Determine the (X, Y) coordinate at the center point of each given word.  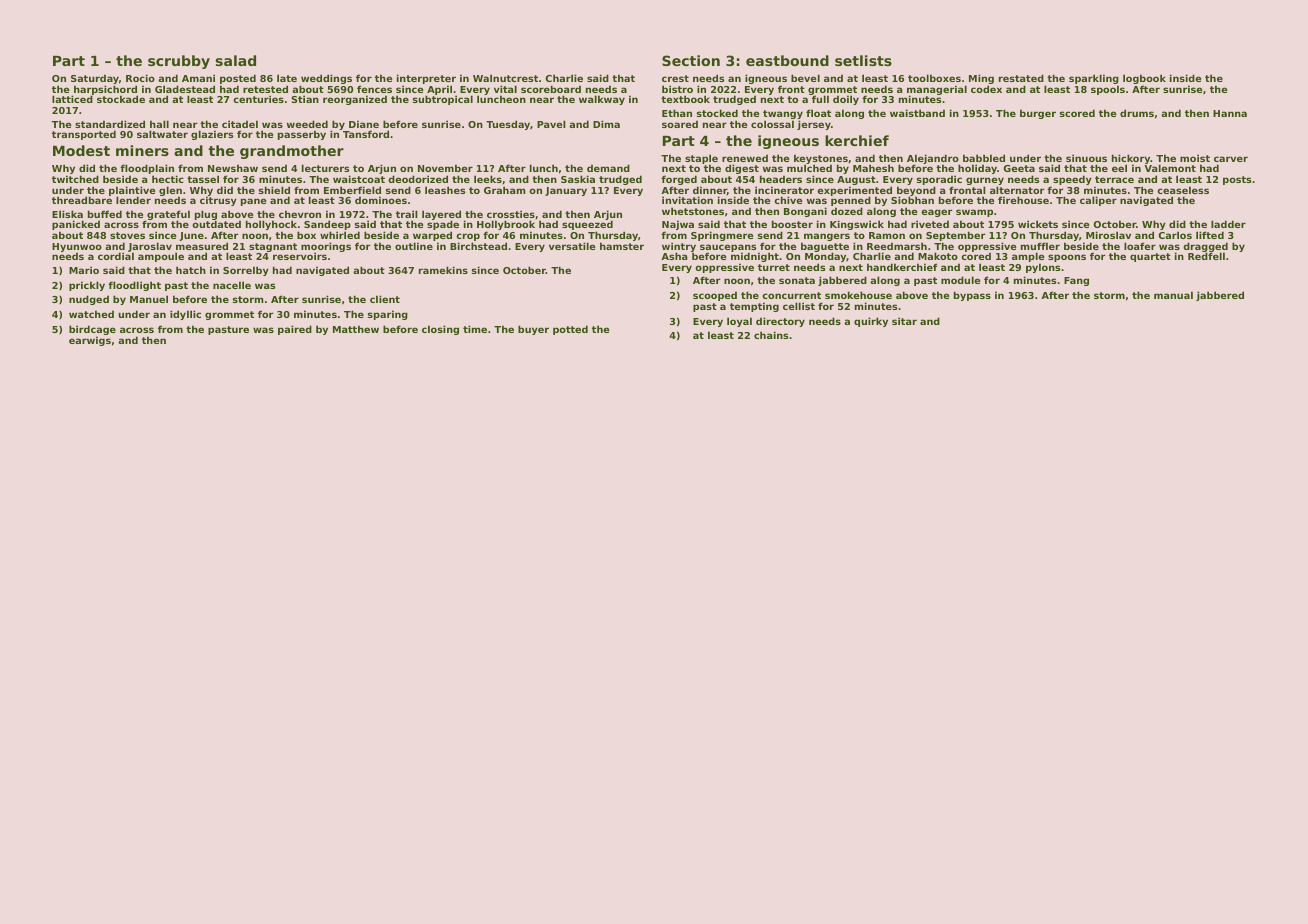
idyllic (185, 315)
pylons (1043, 268)
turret (774, 267)
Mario (84, 270)
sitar (904, 321)
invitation (687, 200)
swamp (974, 213)
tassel (203, 179)
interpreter (426, 79)
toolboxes (934, 78)
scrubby (179, 62)
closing (440, 330)
